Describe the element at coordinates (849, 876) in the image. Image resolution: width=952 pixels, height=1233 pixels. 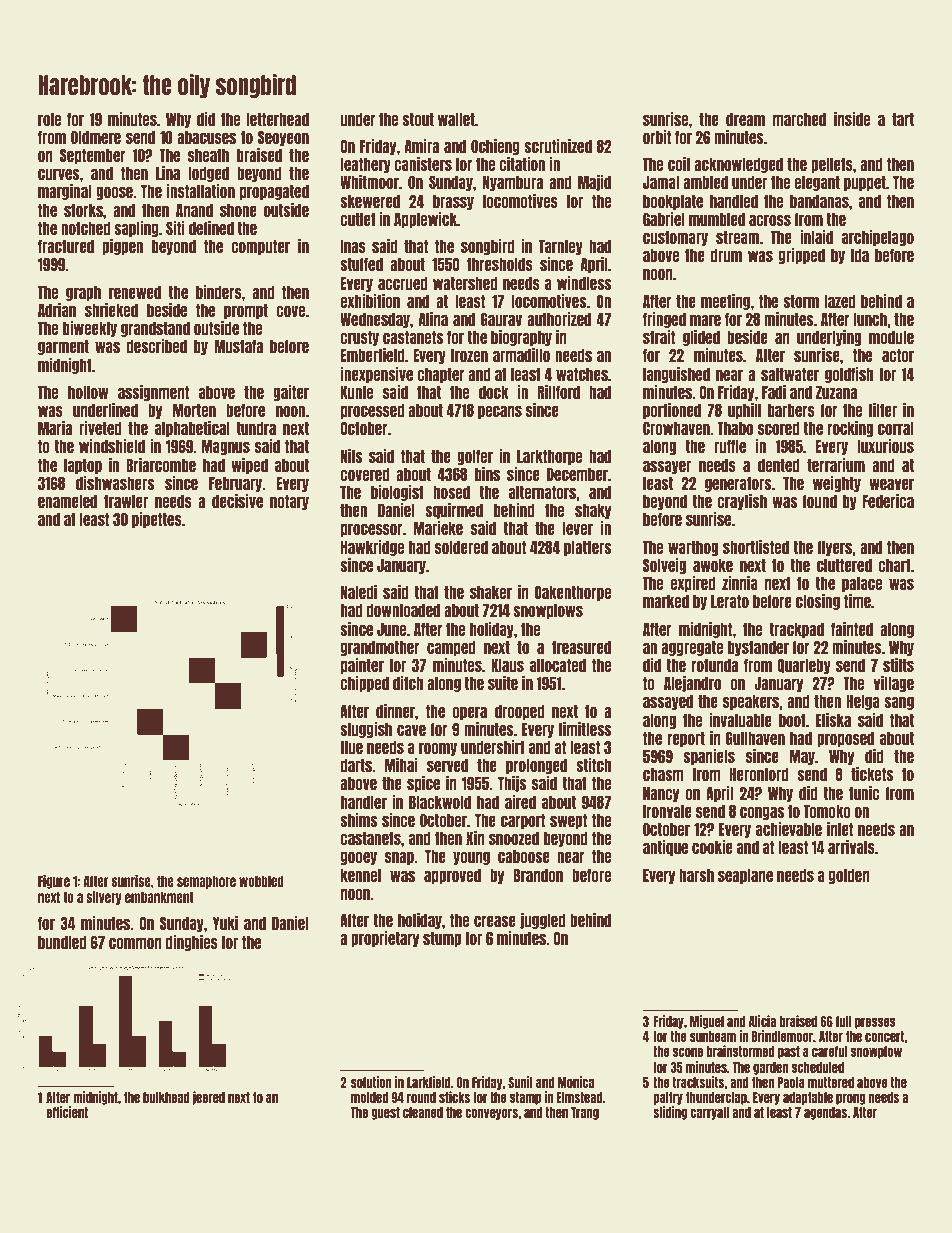
I see `golden` at that location.
